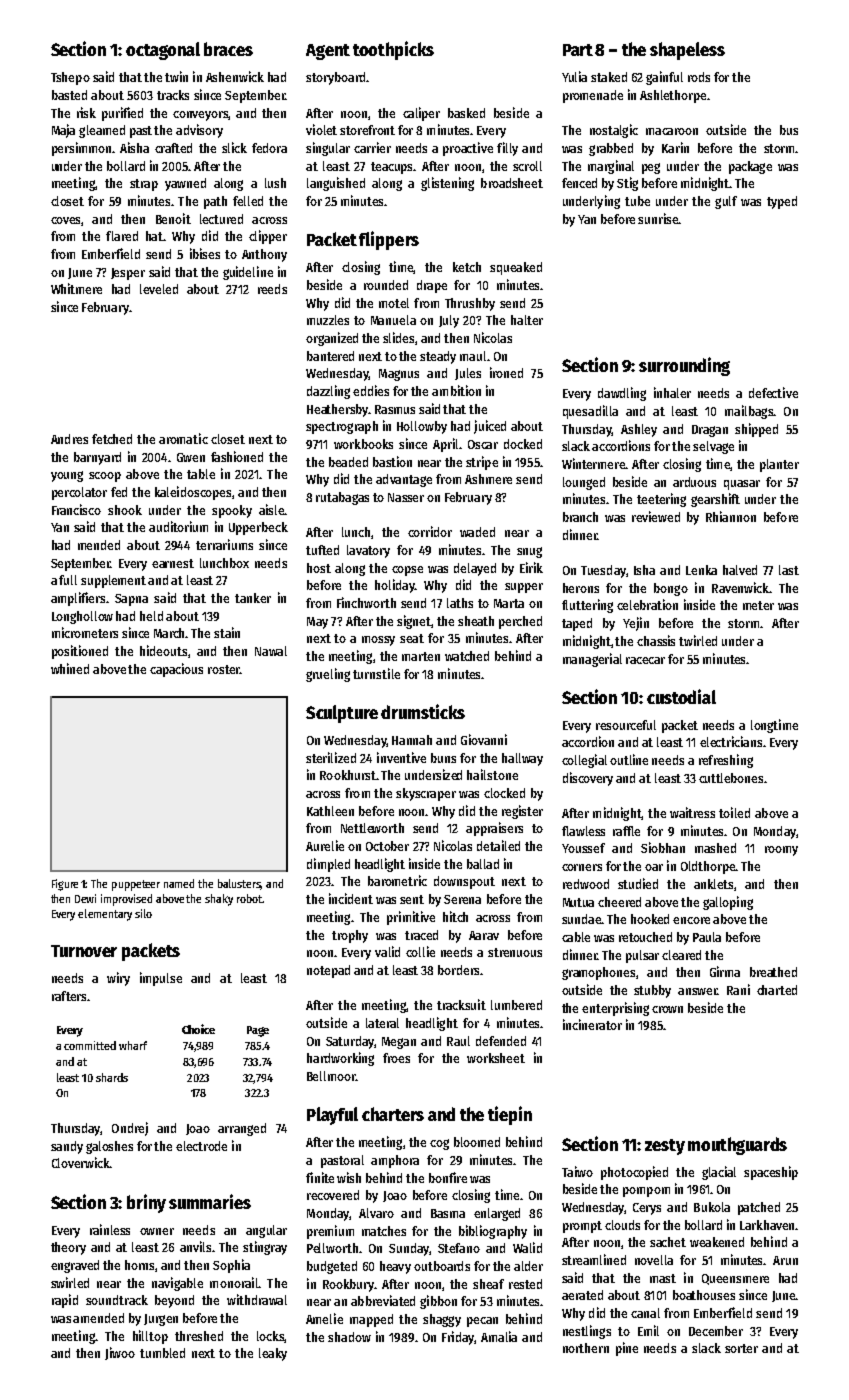 This page has height=1400, width=849. Describe the element at coordinates (70, 668) in the page. I see `whined` at that location.
